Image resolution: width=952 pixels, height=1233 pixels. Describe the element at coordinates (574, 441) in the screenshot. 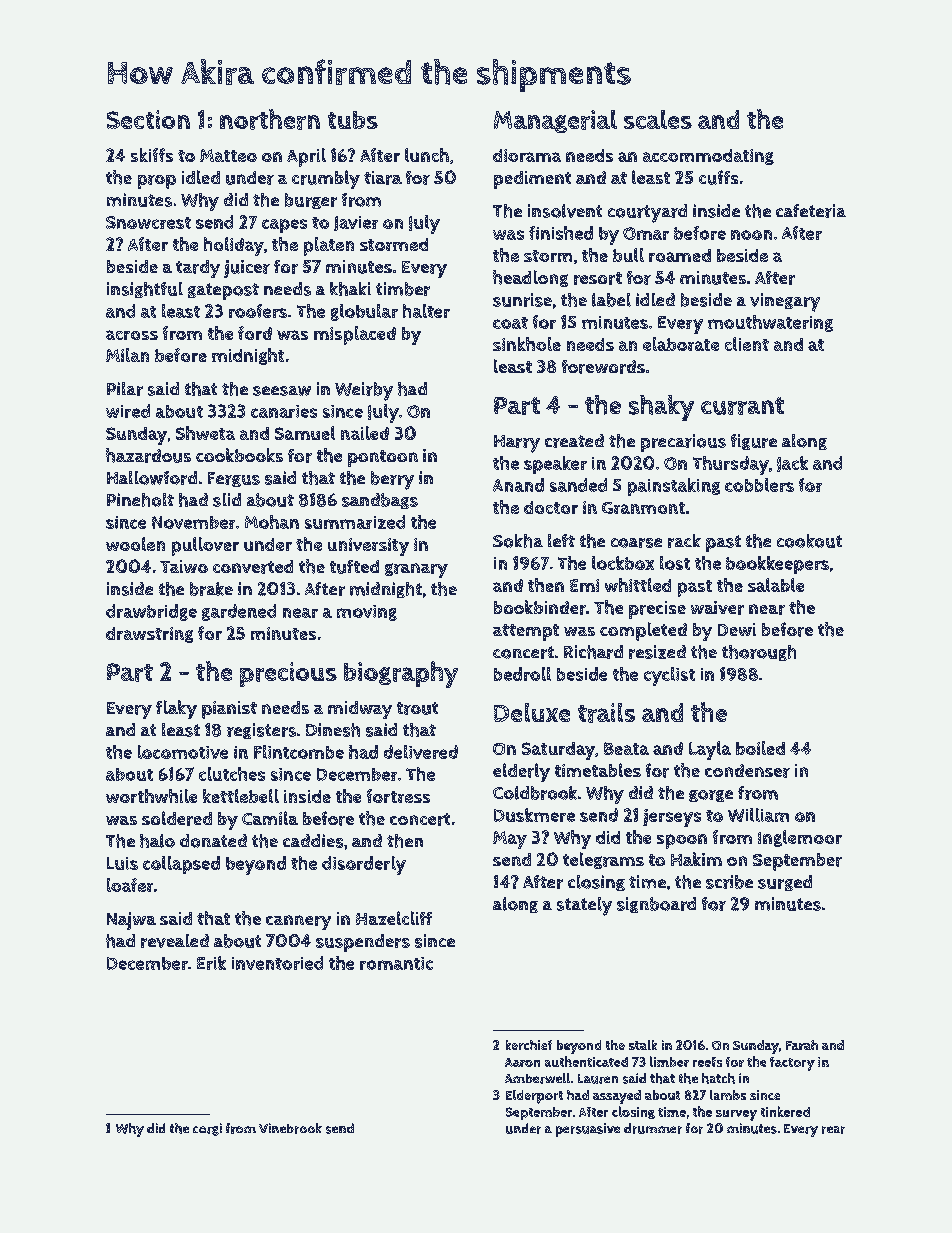

I see `created` at that location.
